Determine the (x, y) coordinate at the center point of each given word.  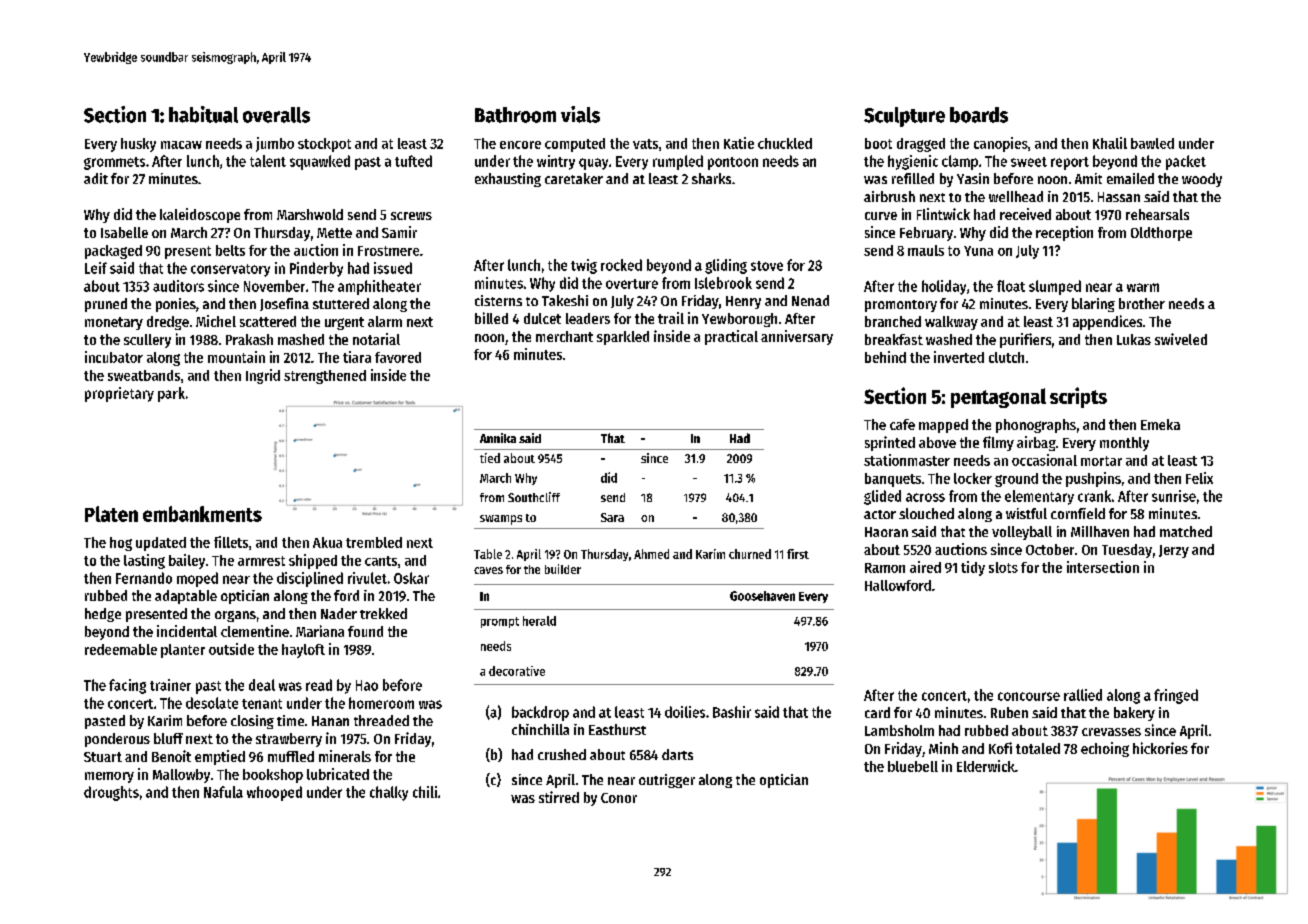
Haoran (886, 532)
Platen (111, 514)
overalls (276, 115)
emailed (1130, 178)
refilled (913, 178)
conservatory (230, 270)
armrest (261, 561)
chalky (389, 793)
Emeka (1160, 424)
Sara (612, 517)
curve (881, 216)
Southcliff (534, 497)
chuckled (785, 143)
